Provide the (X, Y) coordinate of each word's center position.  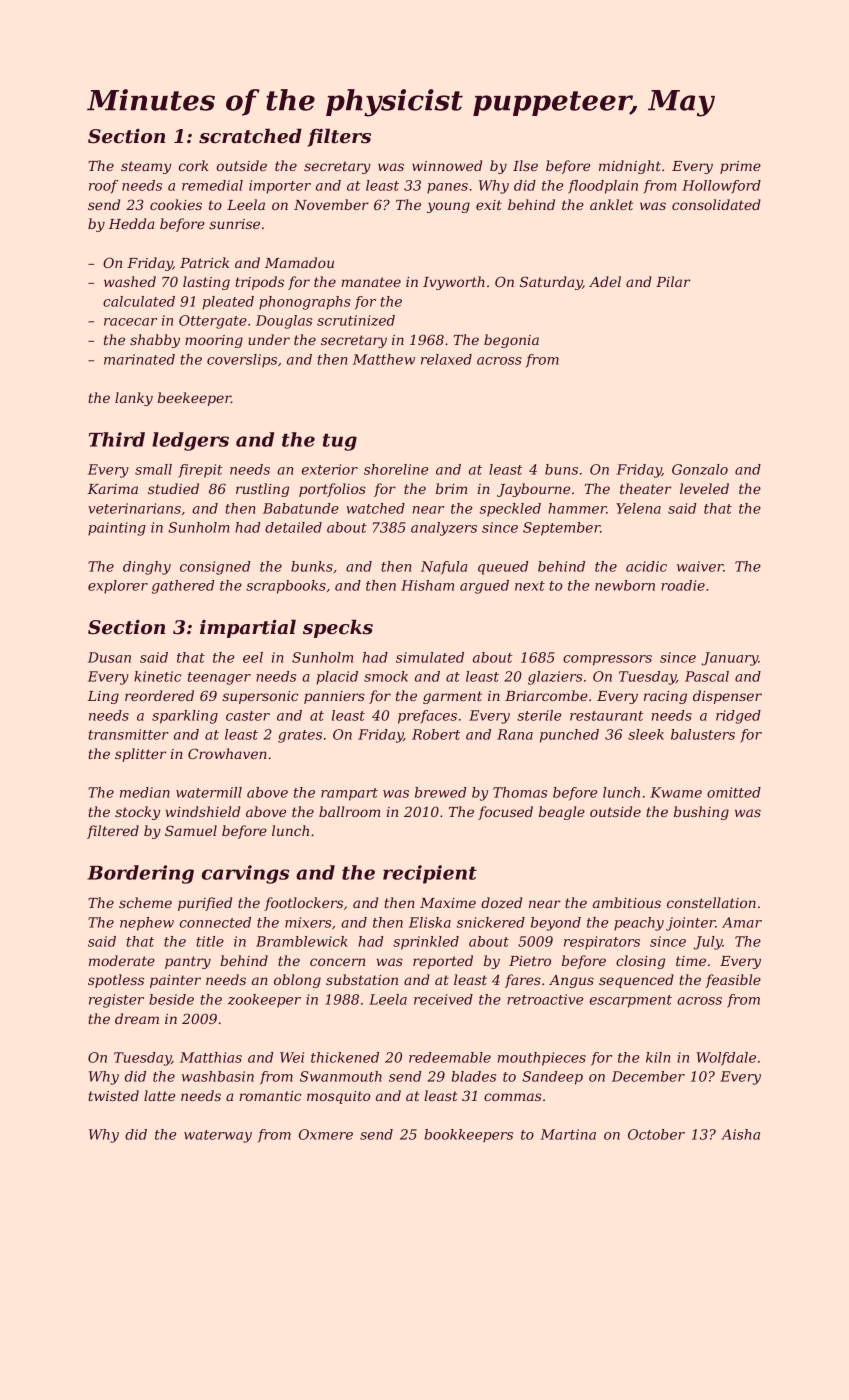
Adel (605, 281)
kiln (658, 1057)
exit (489, 205)
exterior (330, 469)
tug (340, 442)
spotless (116, 981)
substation (362, 979)
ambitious (627, 902)
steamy (146, 167)
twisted (113, 1095)
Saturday (551, 283)
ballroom (349, 811)
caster (248, 716)
